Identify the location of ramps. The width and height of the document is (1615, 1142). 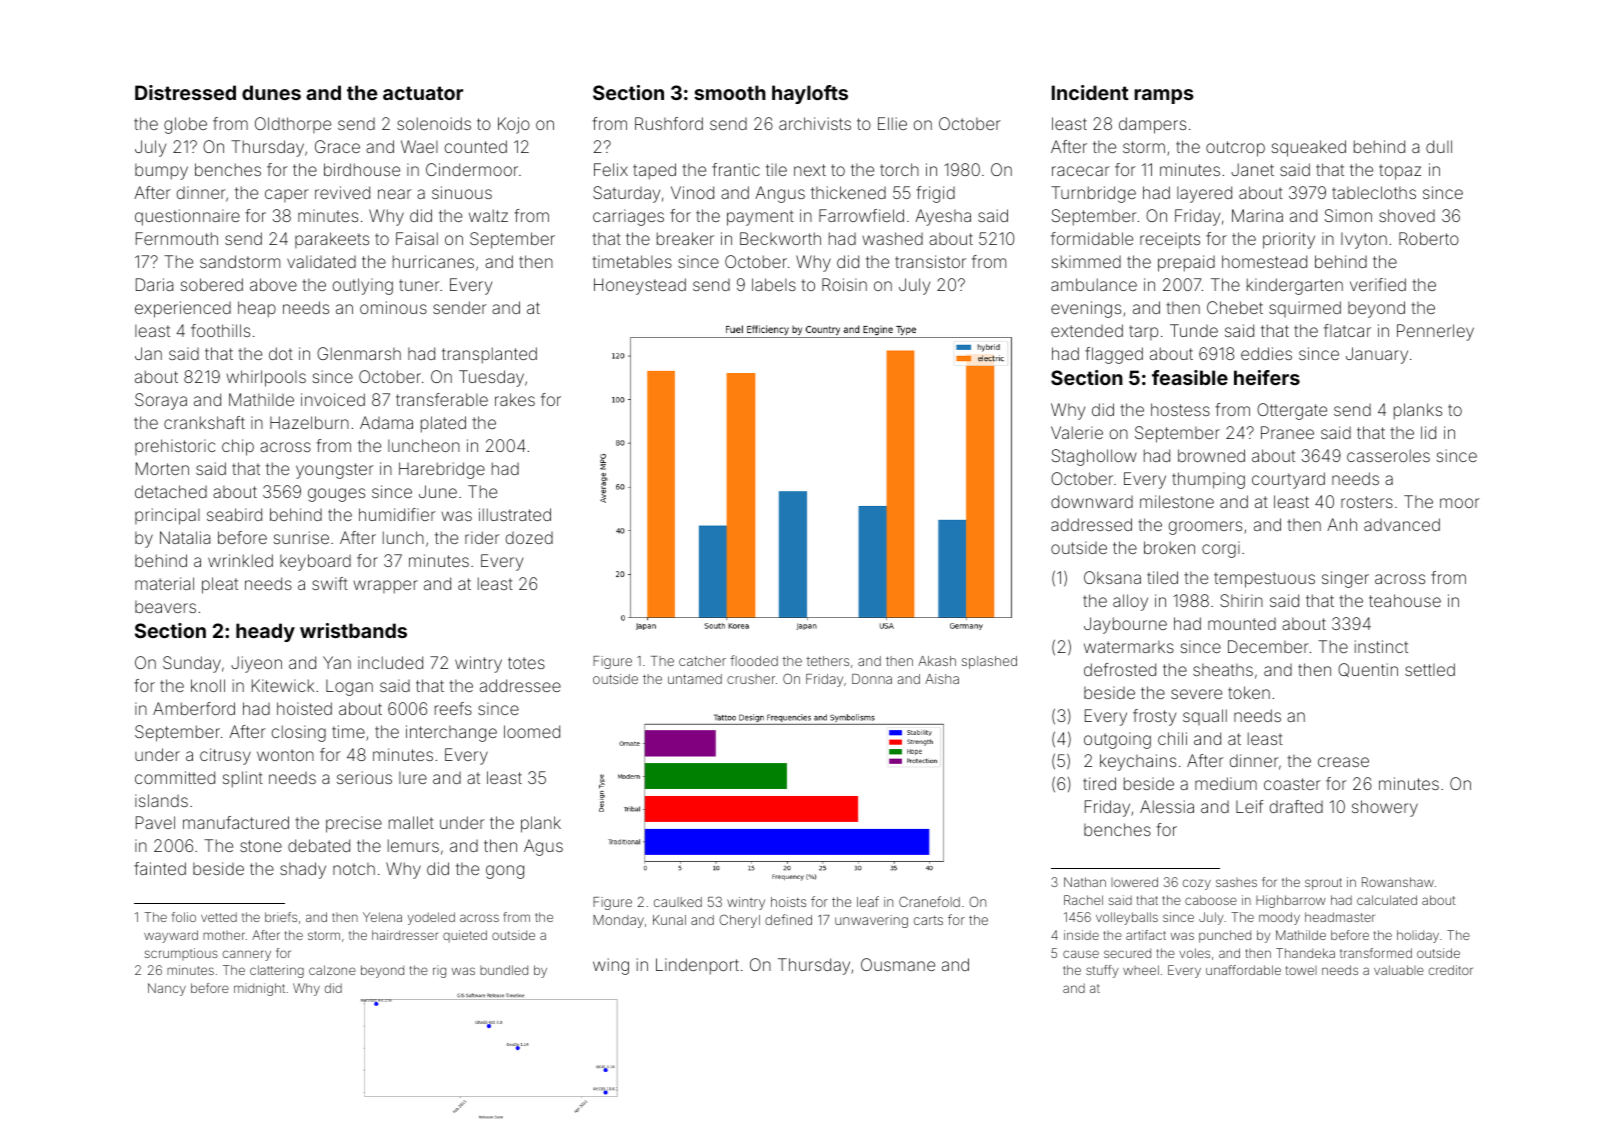
(1164, 96).
